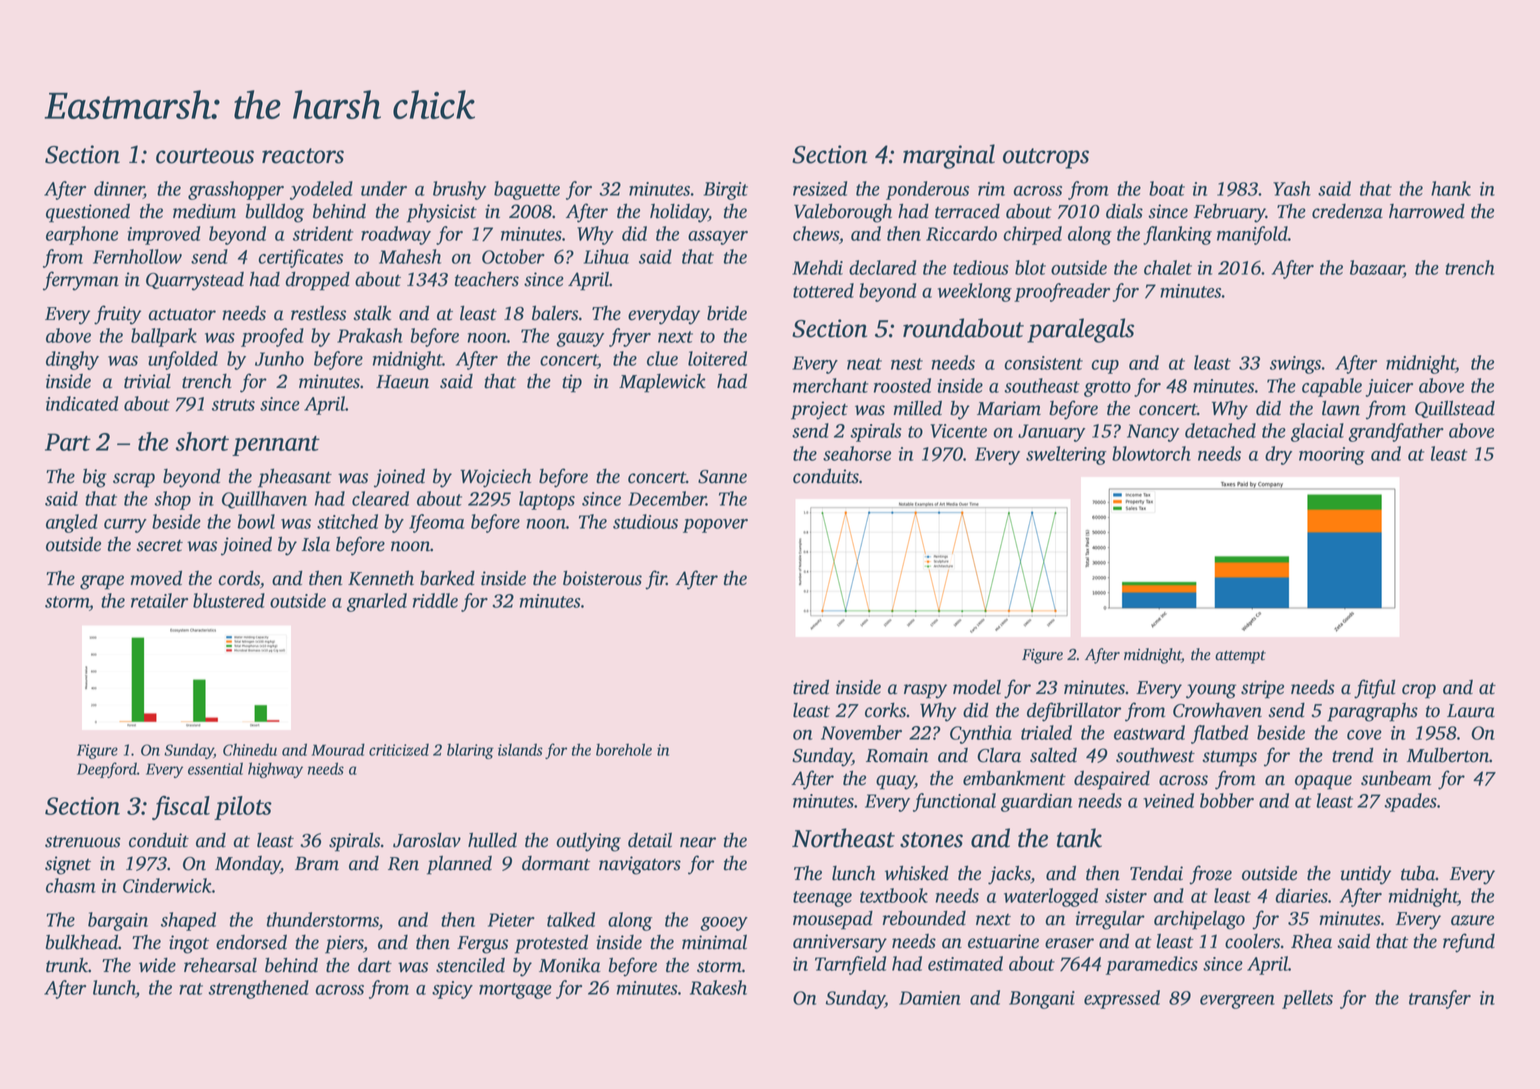 This document has width=1540, height=1089. Describe the element at coordinates (303, 156) in the document. I see `reactors` at that location.
